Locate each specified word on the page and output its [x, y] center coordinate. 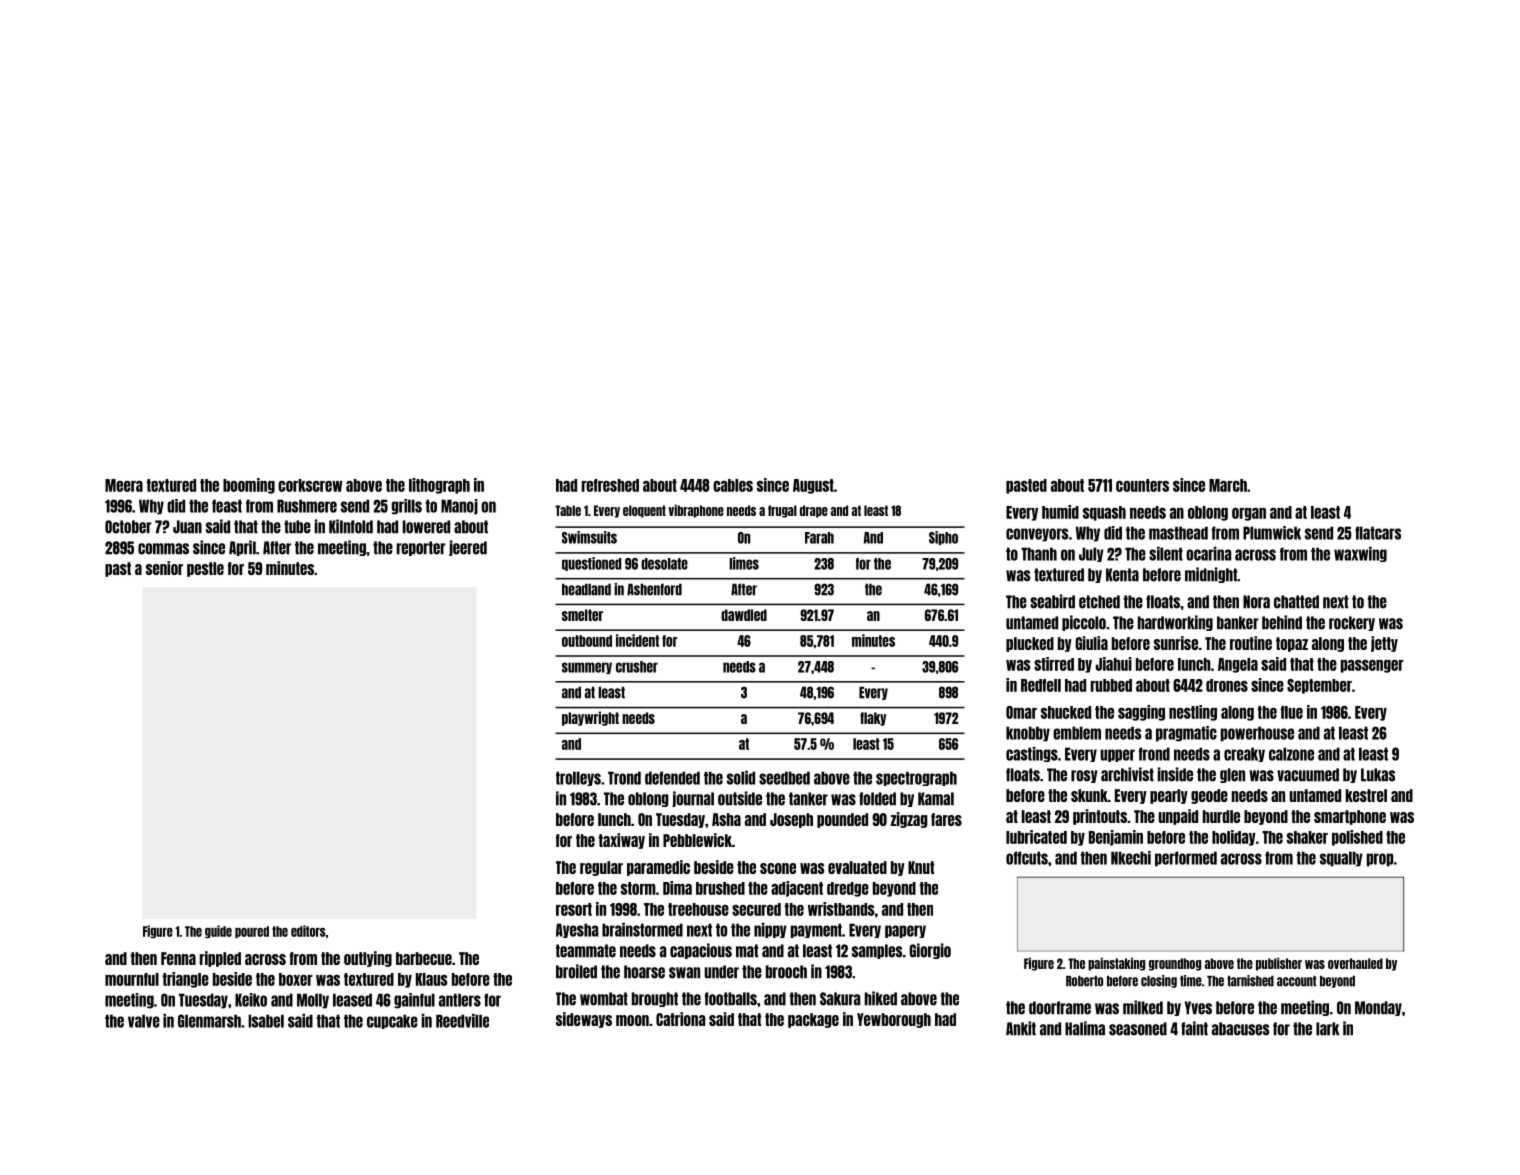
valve [144, 1021]
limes [744, 563]
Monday [1378, 1008]
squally [1341, 859]
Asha [726, 819]
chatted [1296, 602]
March [1228, 485]
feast [227, 506]
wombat [604, 999]
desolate [664, 564]
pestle [205, 569]
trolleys [578, 778]
